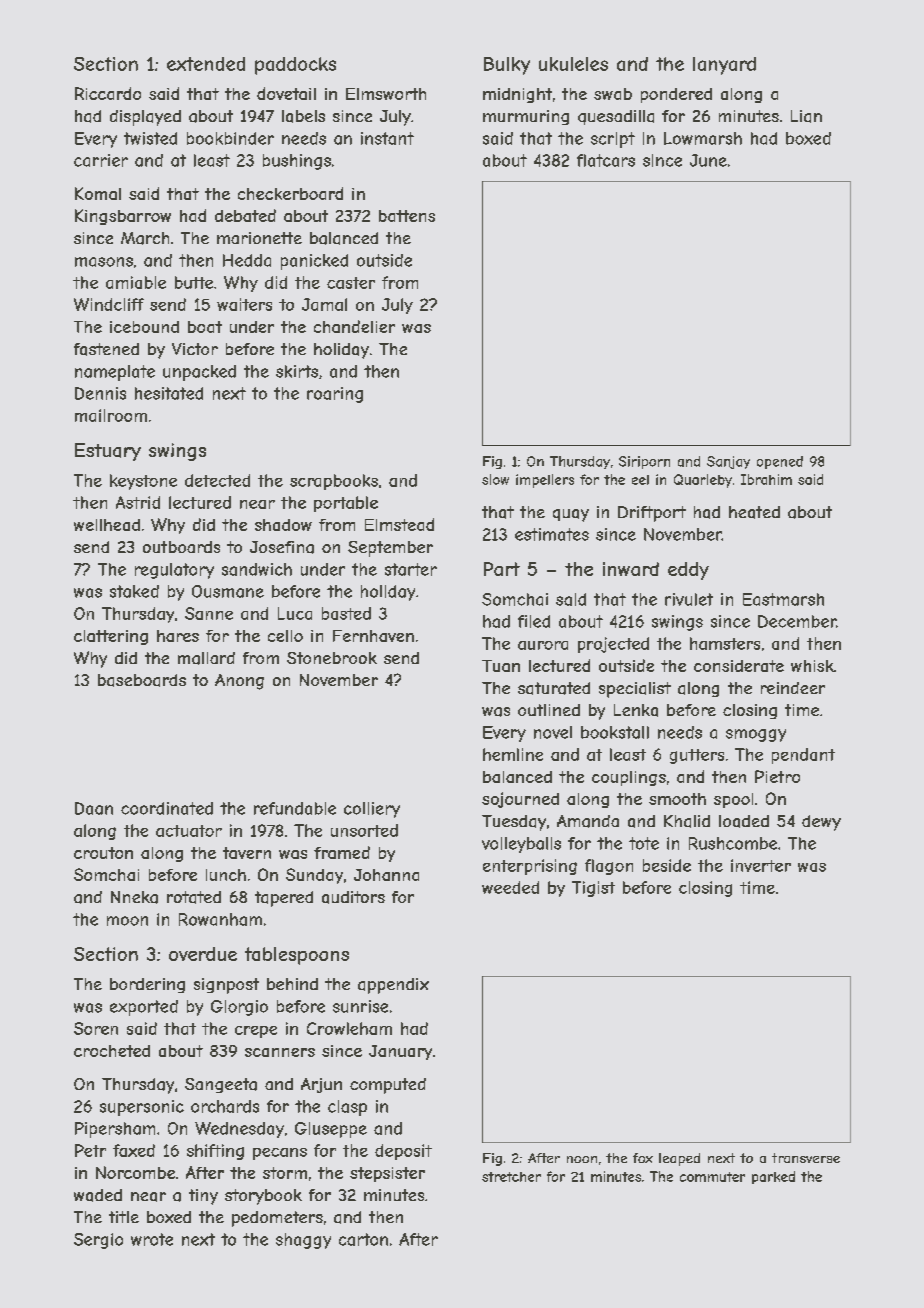 The image size is (924, 1308). What do you see at coordinates (332, 658) in the page?
I see `Stonebrook` at bounding box center [332, 658].
